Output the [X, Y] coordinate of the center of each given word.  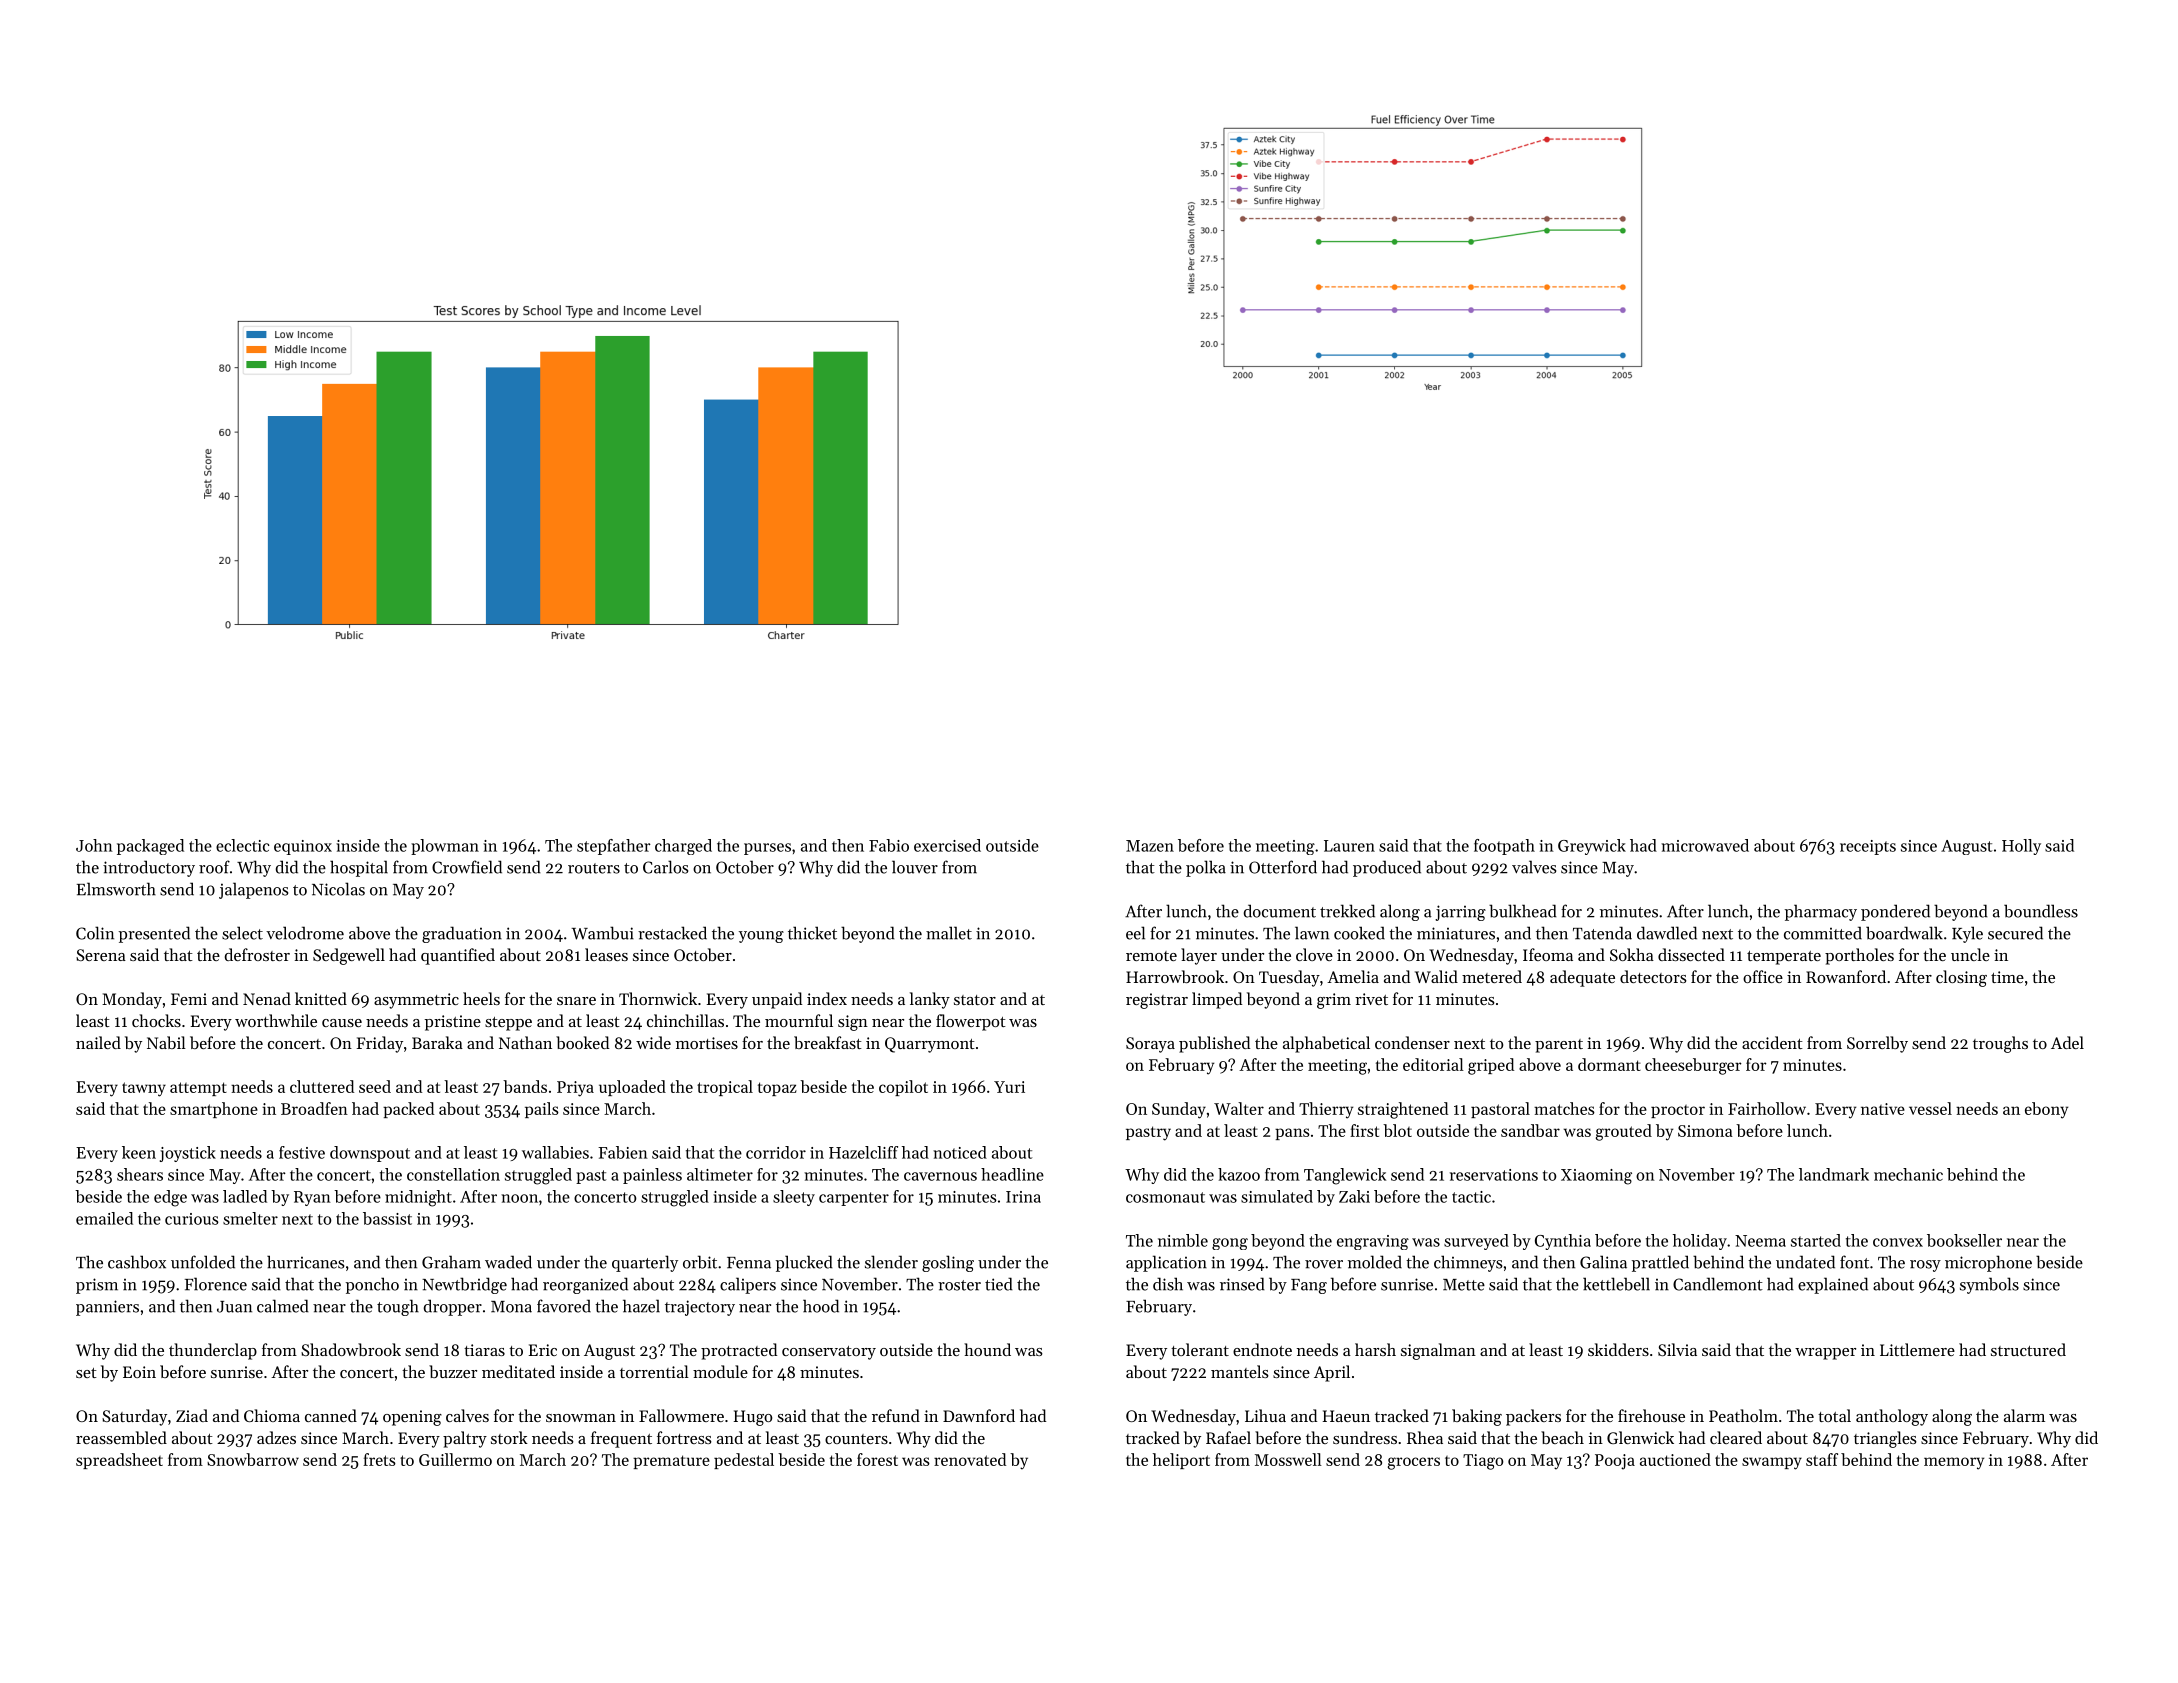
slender [891, 1262]
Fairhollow [1767, 1108]
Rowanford [1846, 976]
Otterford [1283, 867]
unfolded [203, 1262]
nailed [98, 1042]
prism [97, 1286]
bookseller [1964, 1240]
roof [214, 867]
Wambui [602, 933]
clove [1314, 954]
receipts [1868, 847]
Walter [1239, 1108]
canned [331, 1415]
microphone [1988, 1263]
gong [1230, 1244]
